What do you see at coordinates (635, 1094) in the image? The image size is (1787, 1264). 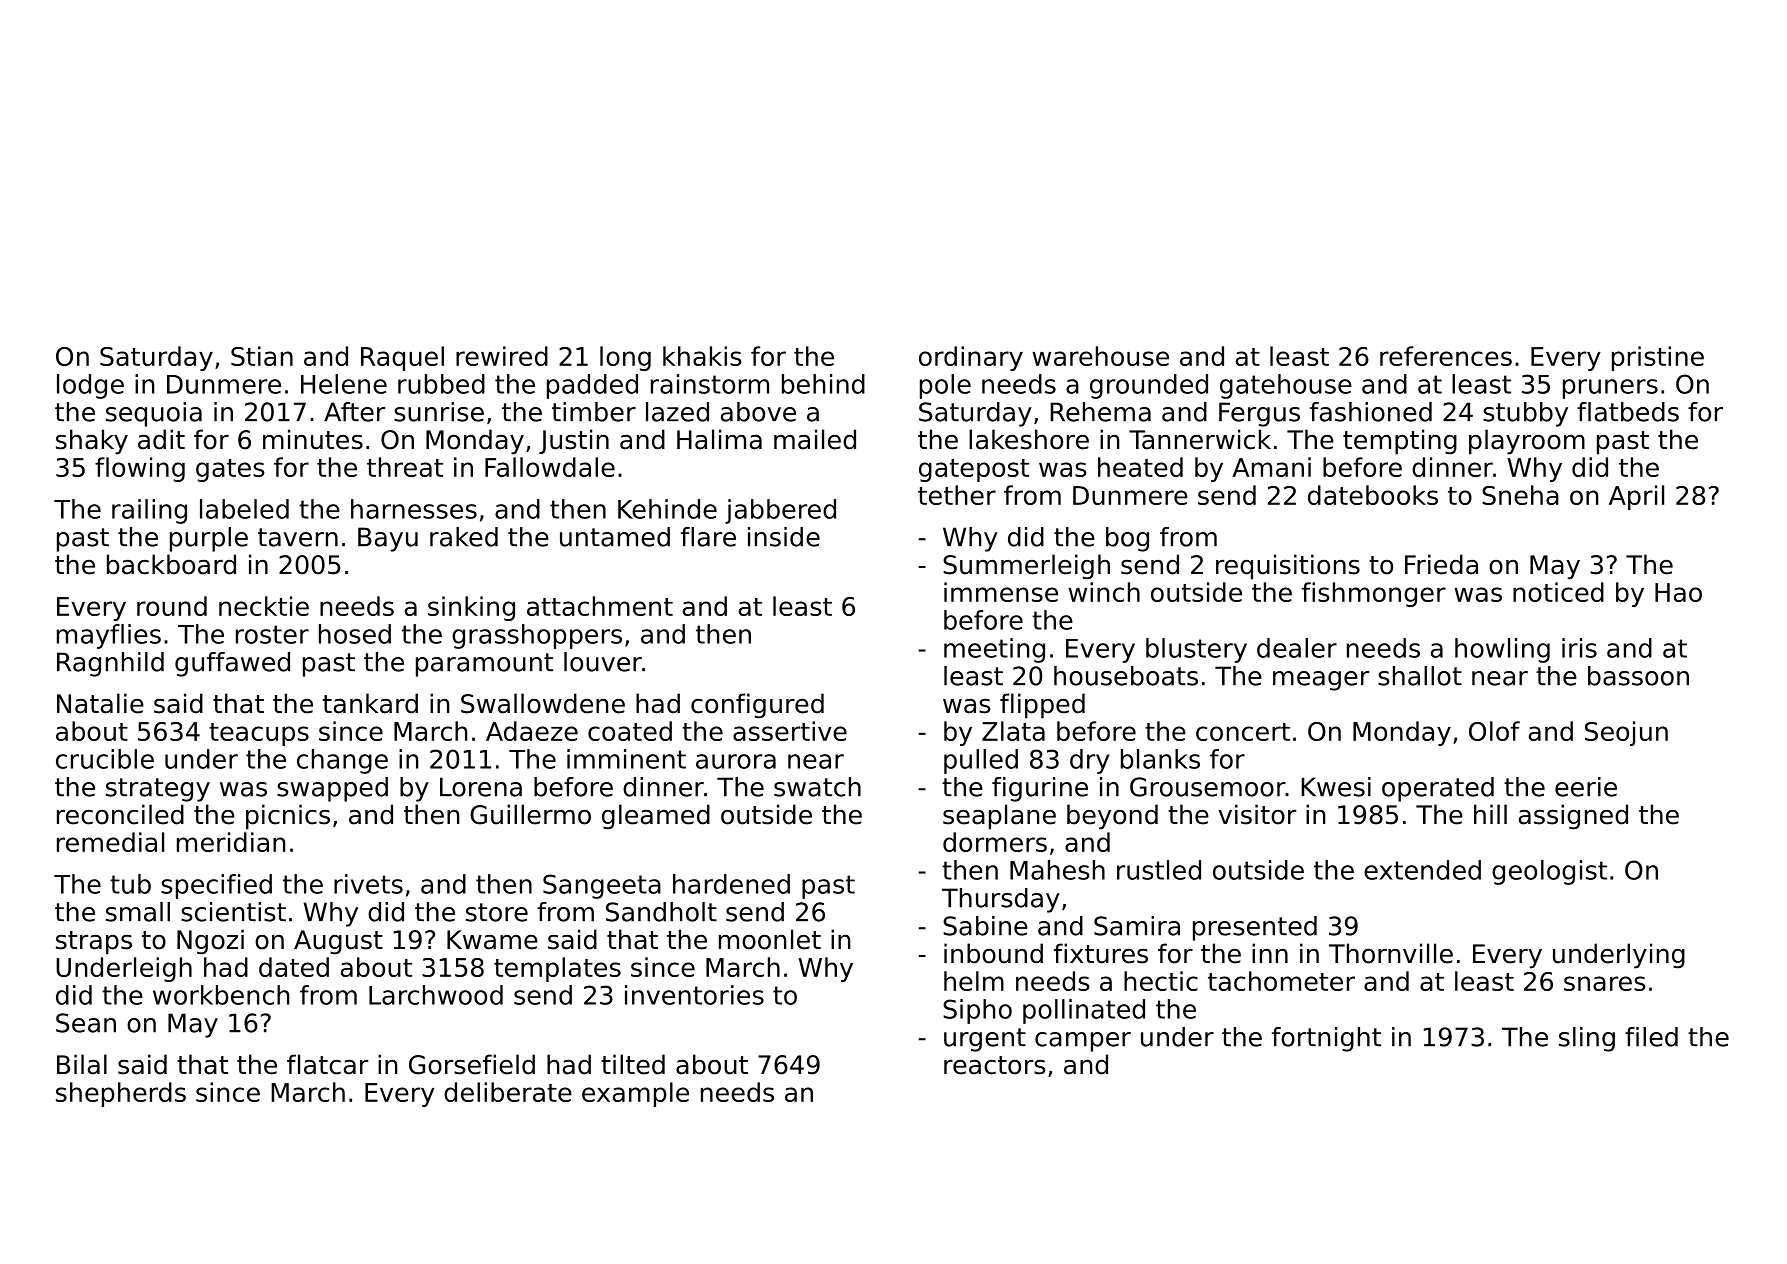 I see `example` at bounding box center [635, 1094].
